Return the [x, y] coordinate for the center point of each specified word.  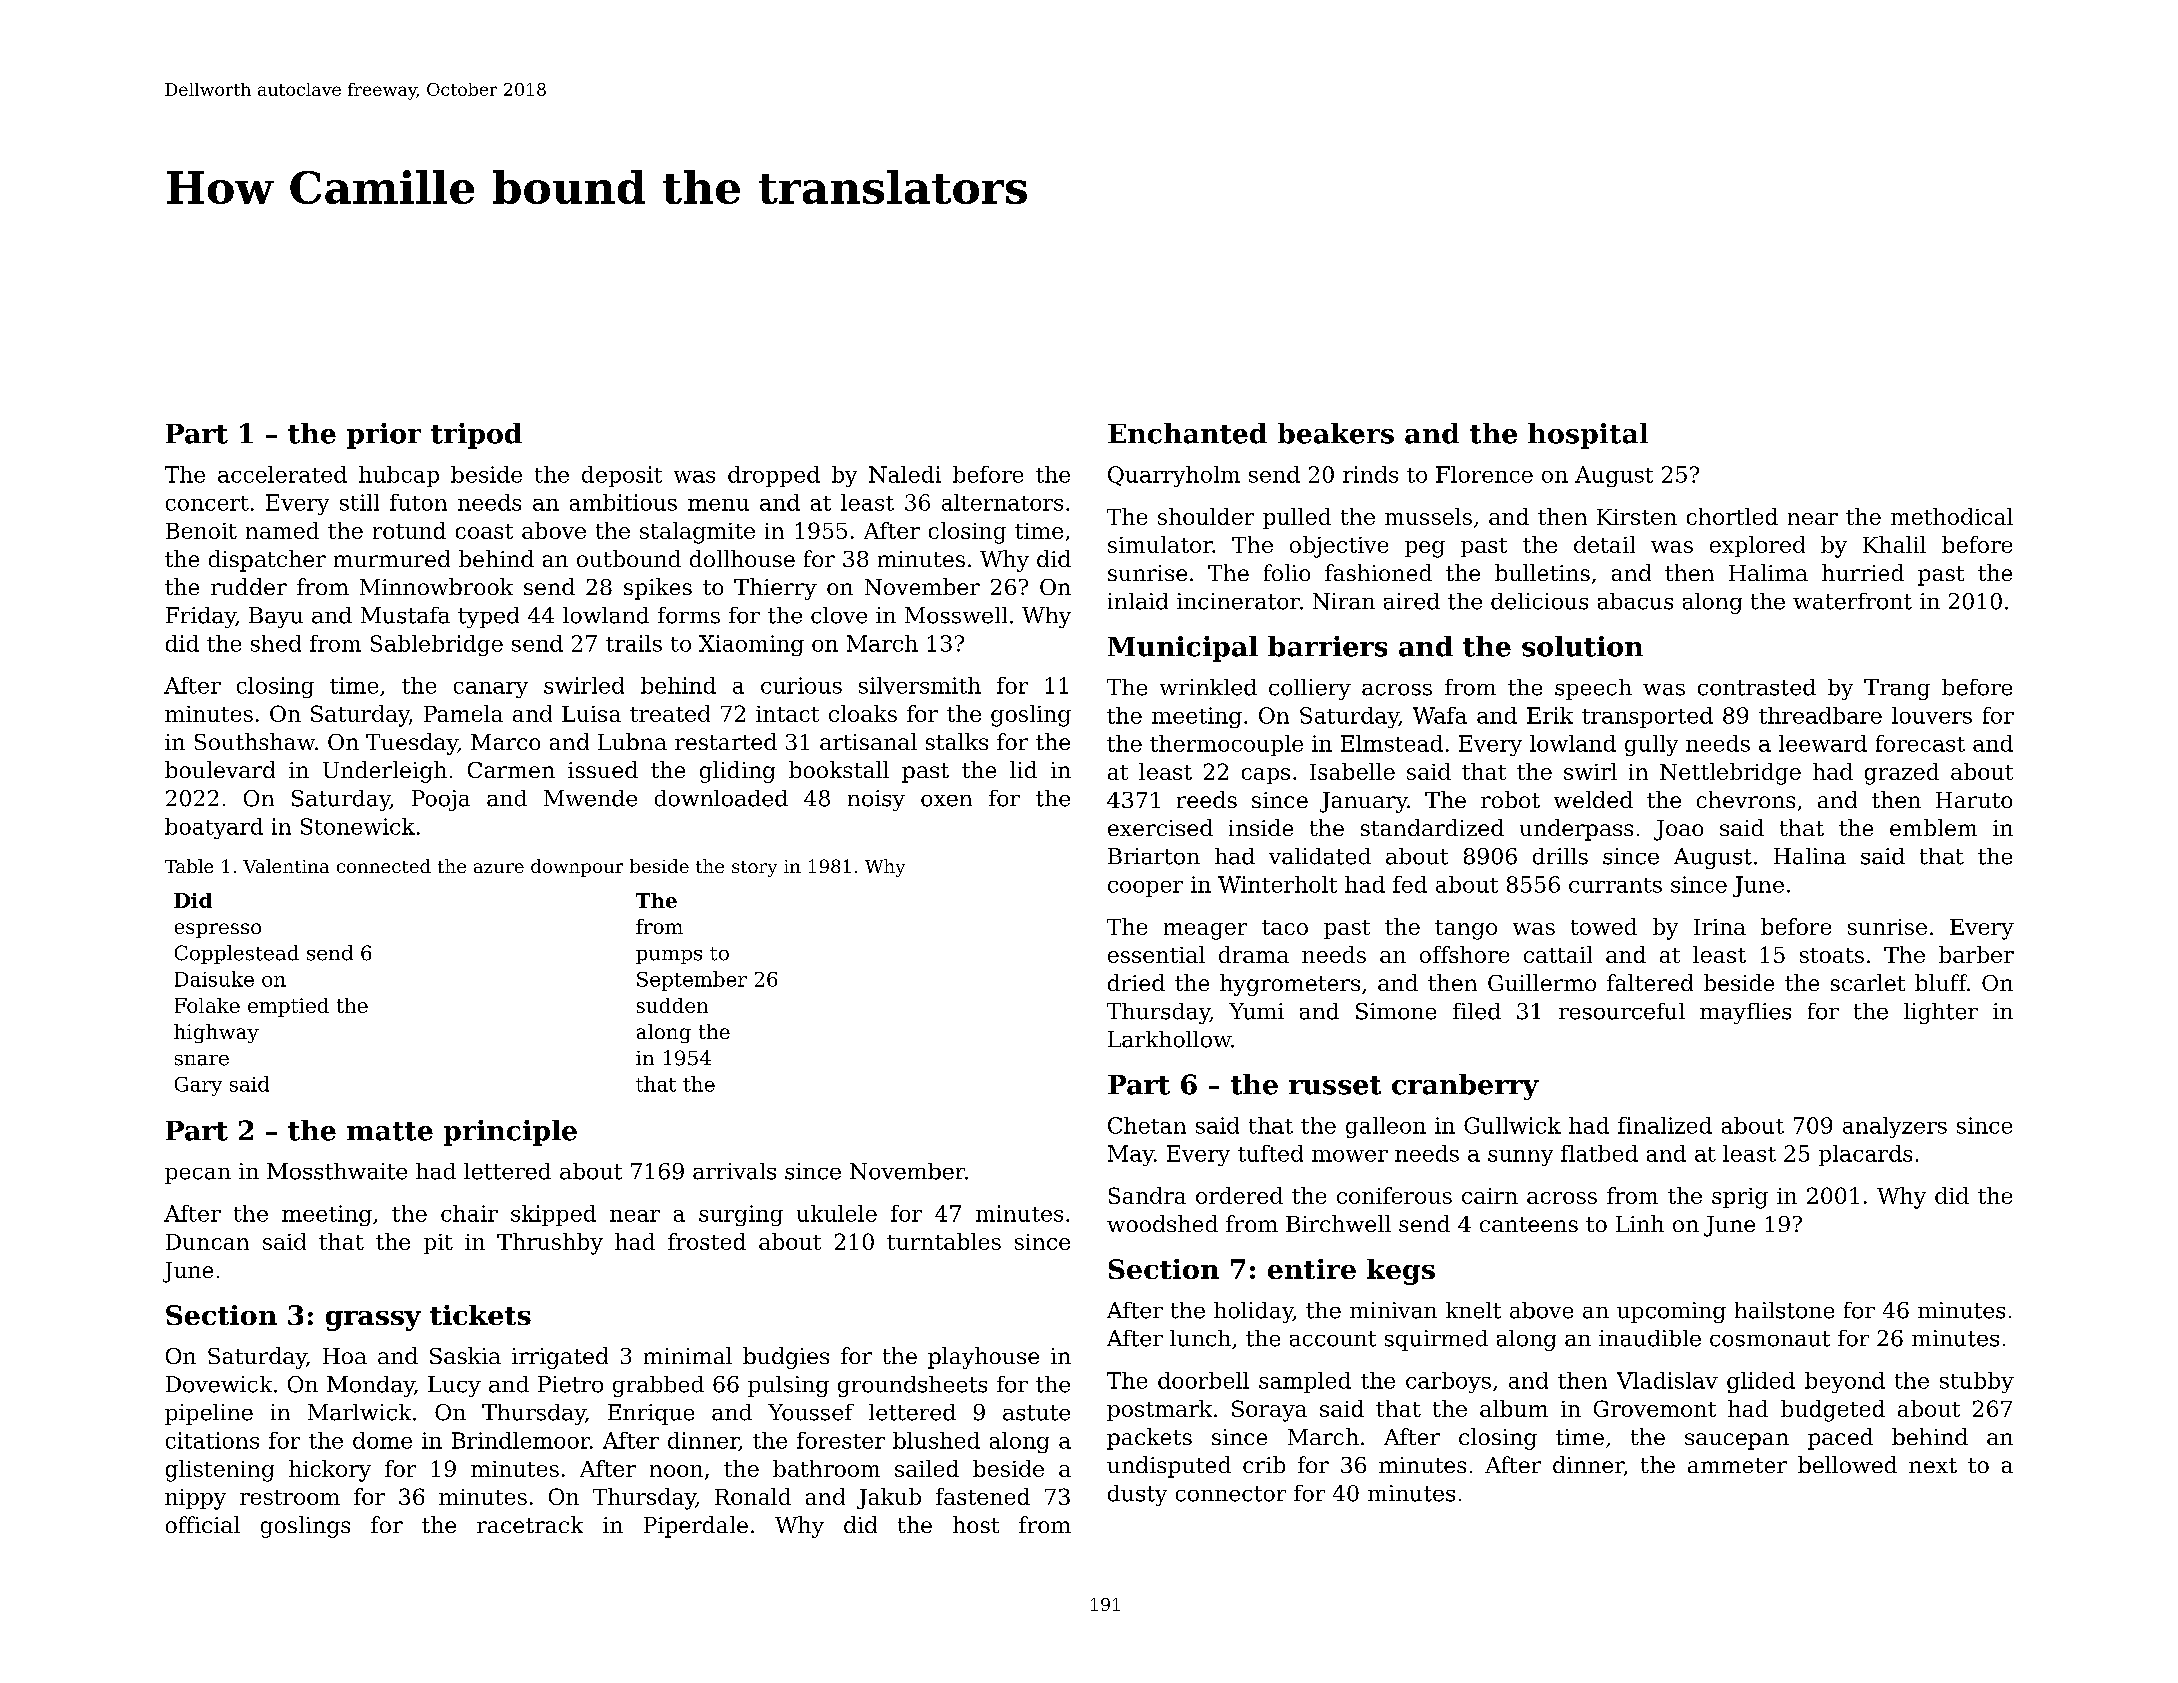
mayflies [1745, 1013]
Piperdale [696, 1527]
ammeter [1737, 1465]
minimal [688, 1355]
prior [384, 436]
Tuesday [412, 744]
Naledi [905, 474]
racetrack [530, 1524]
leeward [1823, 743]
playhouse [983, 1358]
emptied [288, 1007]
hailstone [1784, 1310]
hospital [1588, 436]
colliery [1310, 689]
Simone [1396, 1011]
